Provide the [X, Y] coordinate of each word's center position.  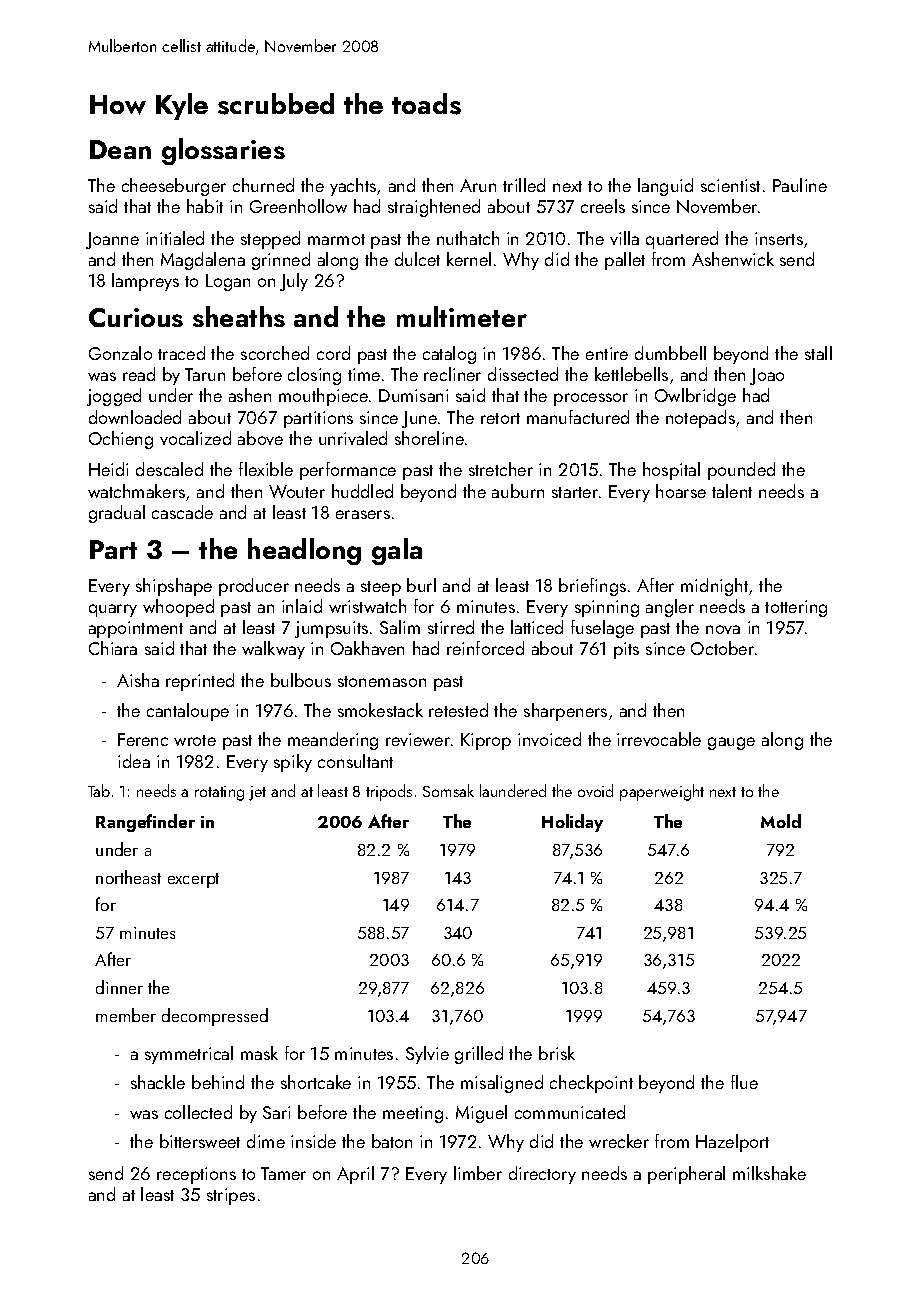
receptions [196, 1175]
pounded [741, 471]
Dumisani [413, 395]
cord [333, 353]
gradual [117, 514]
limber [478, 1173]
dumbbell [670, 353]
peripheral [686, 1175]
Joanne [112, 240]
